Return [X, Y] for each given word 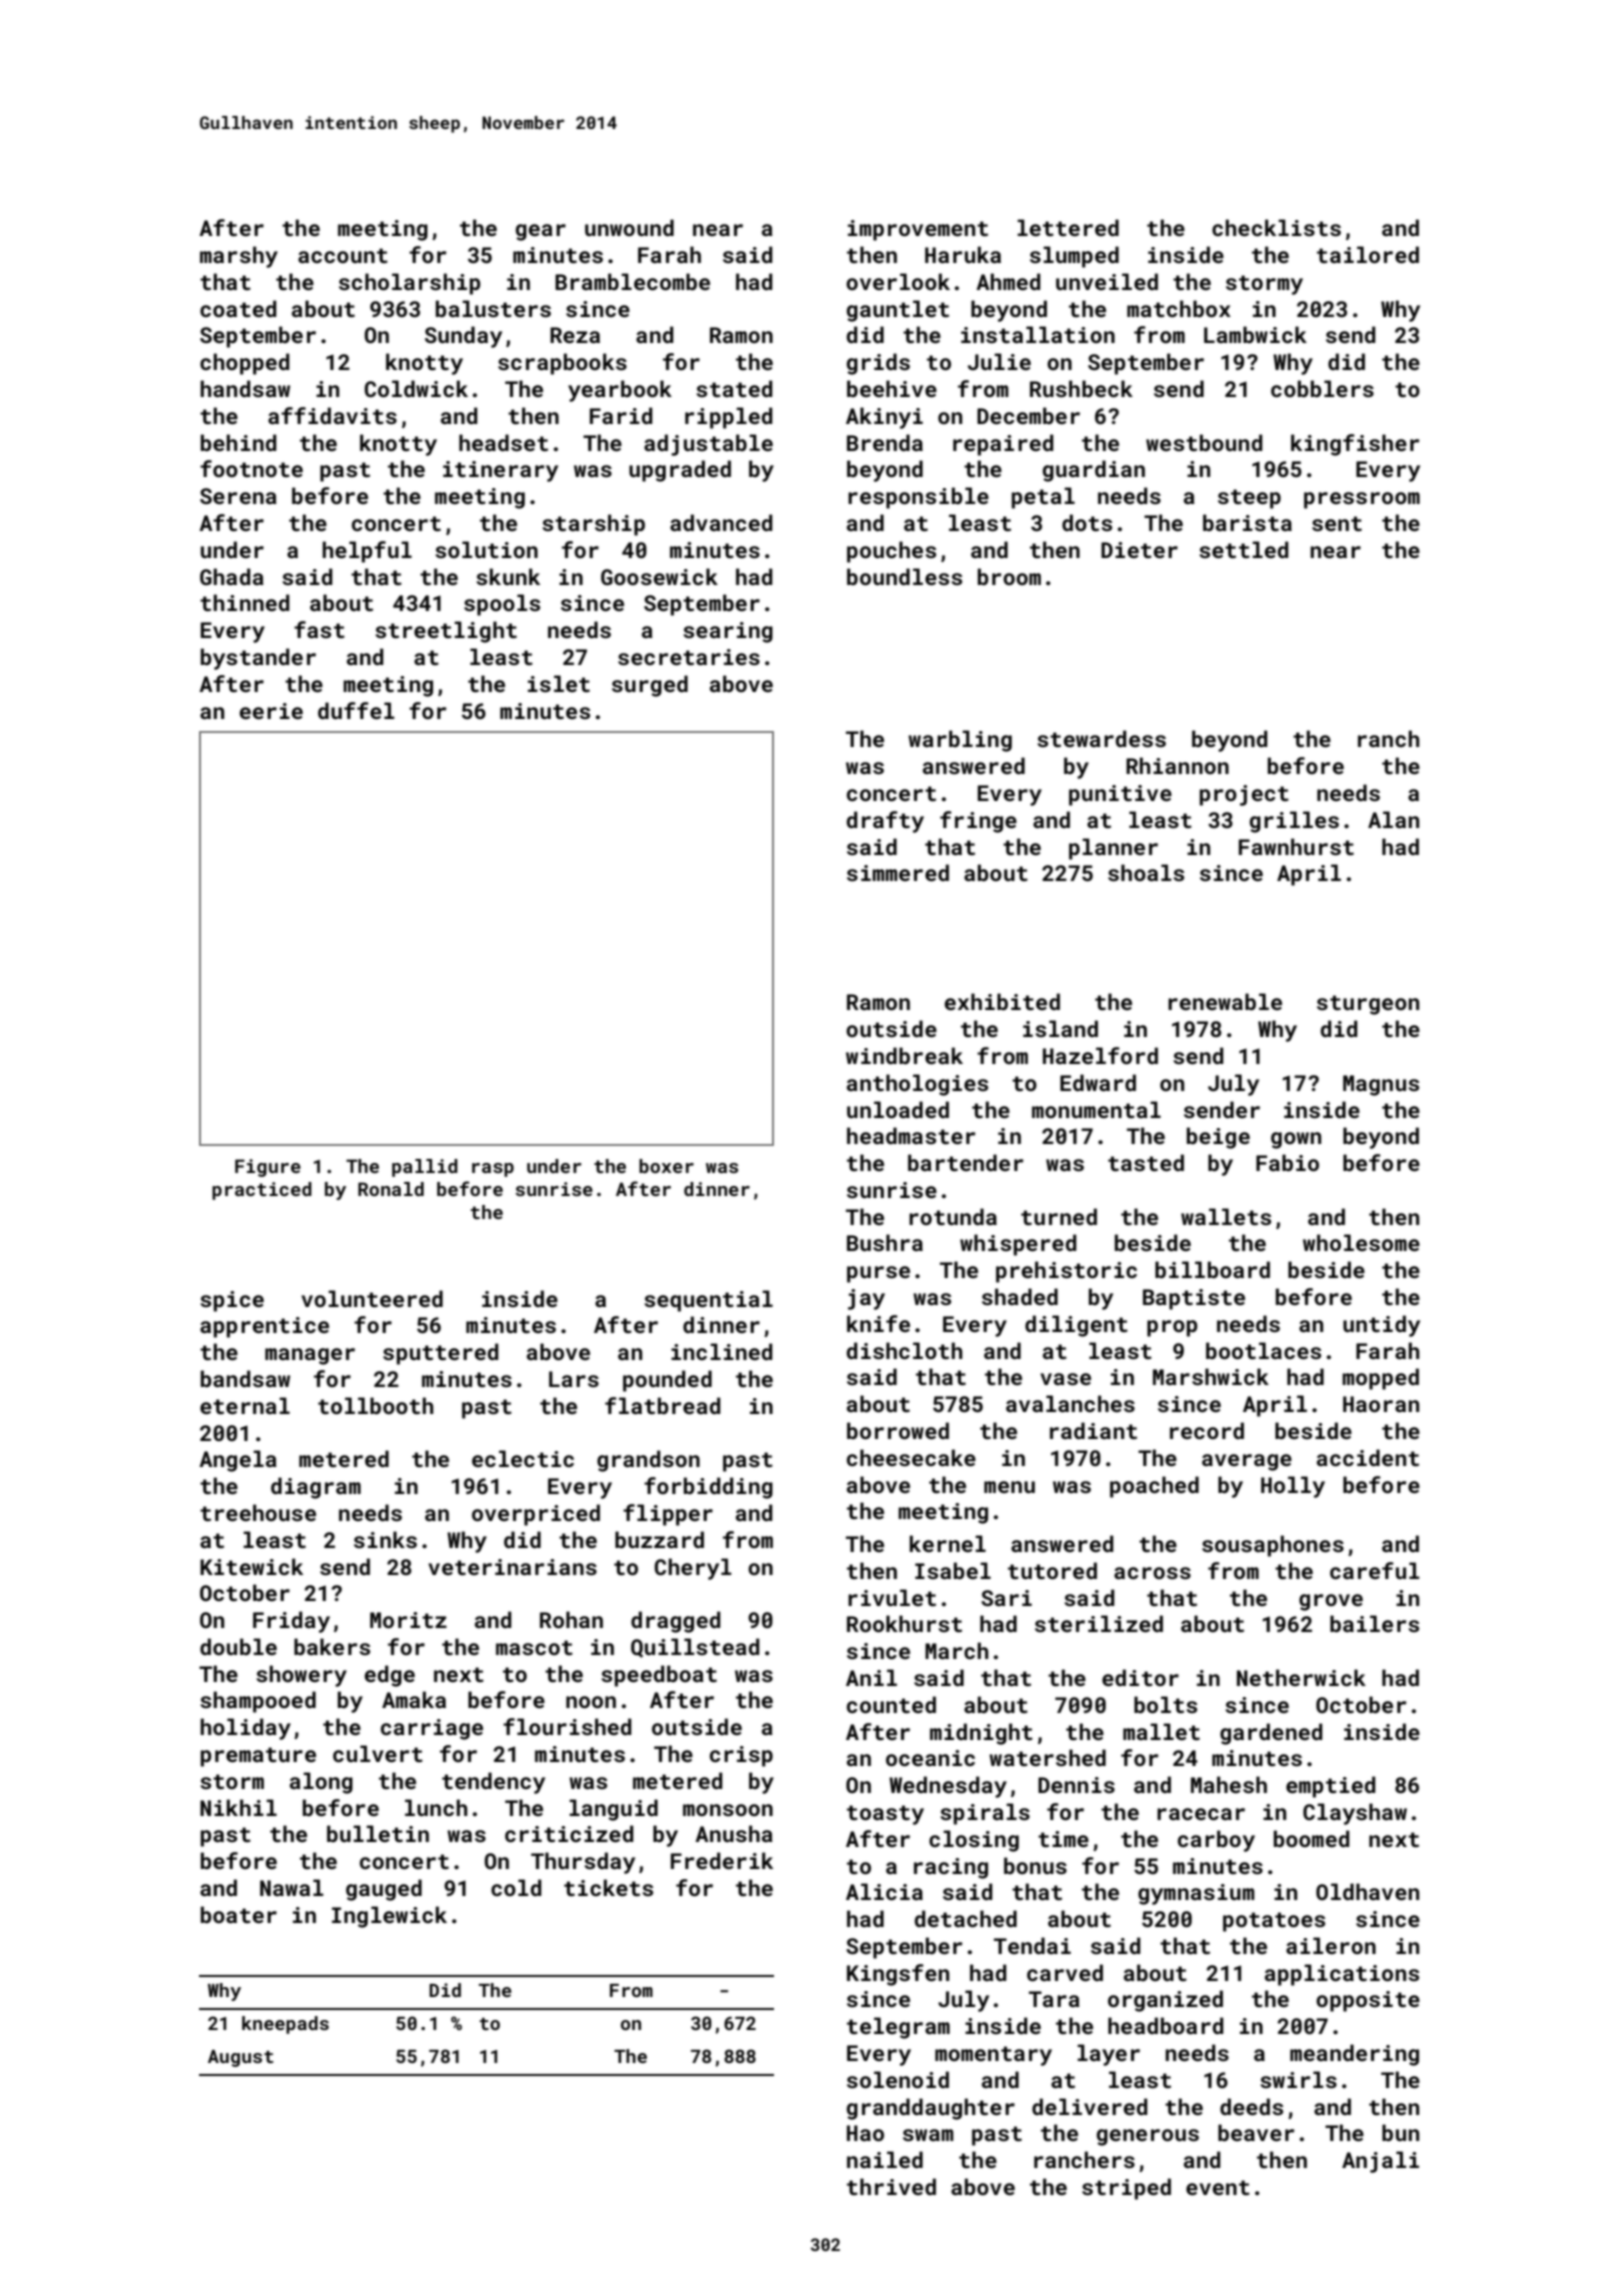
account [343, 255]
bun [1400, 2132]
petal [1043, 498]
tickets [608, 1887]
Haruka [963, 254]
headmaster [911, 1135]
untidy [1381, 1326]
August [240, 2058]
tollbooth [375, 1405]
